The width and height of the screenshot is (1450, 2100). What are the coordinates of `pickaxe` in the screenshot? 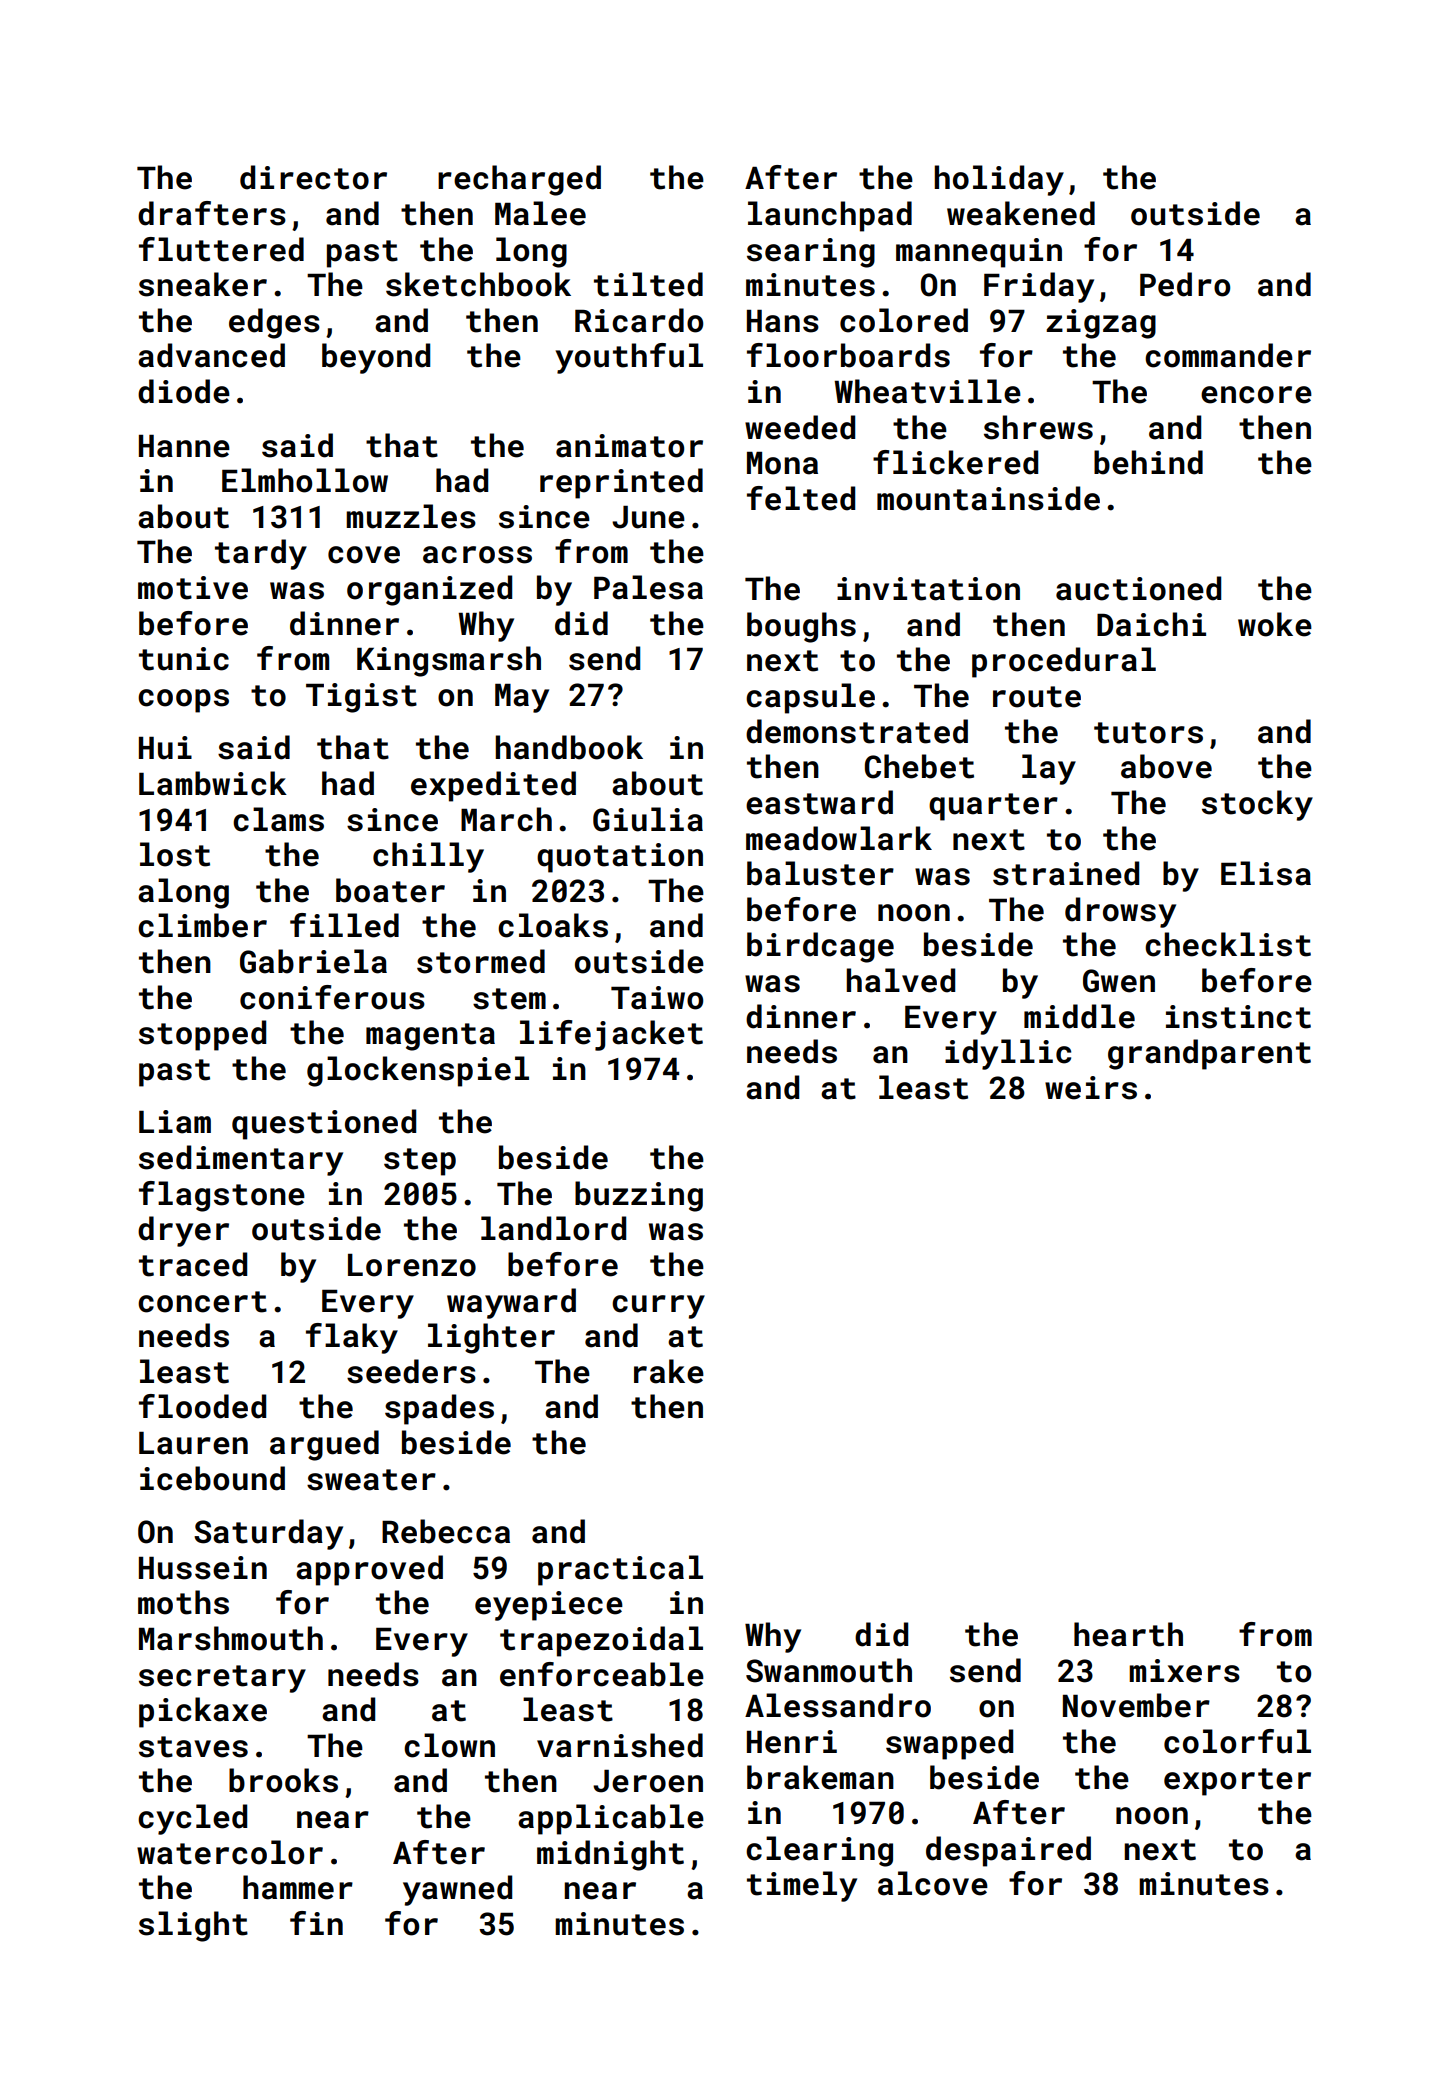 It's located at (203, 1712).
